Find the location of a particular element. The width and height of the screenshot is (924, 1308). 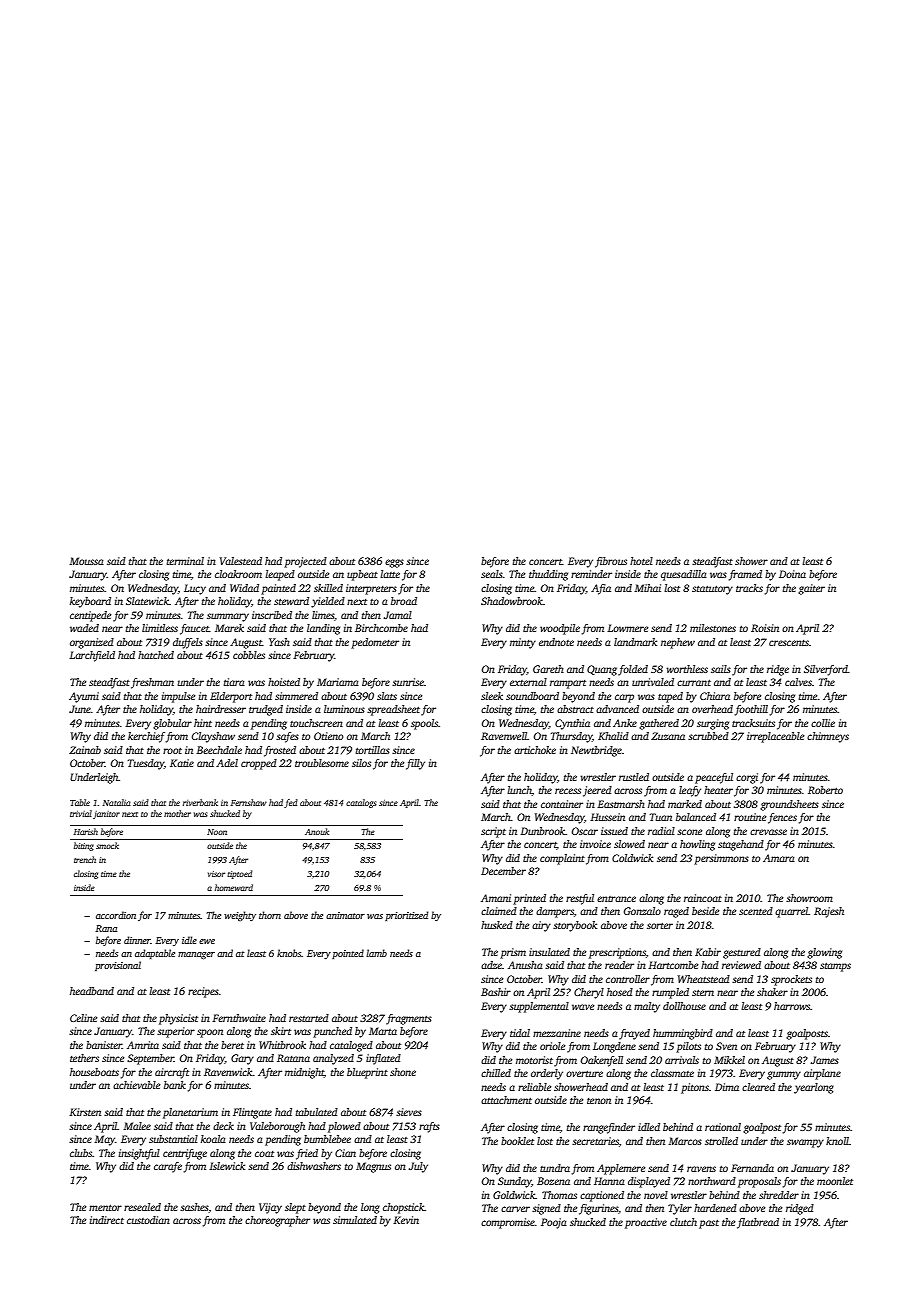

visor is located at coordinates (216, 874).
